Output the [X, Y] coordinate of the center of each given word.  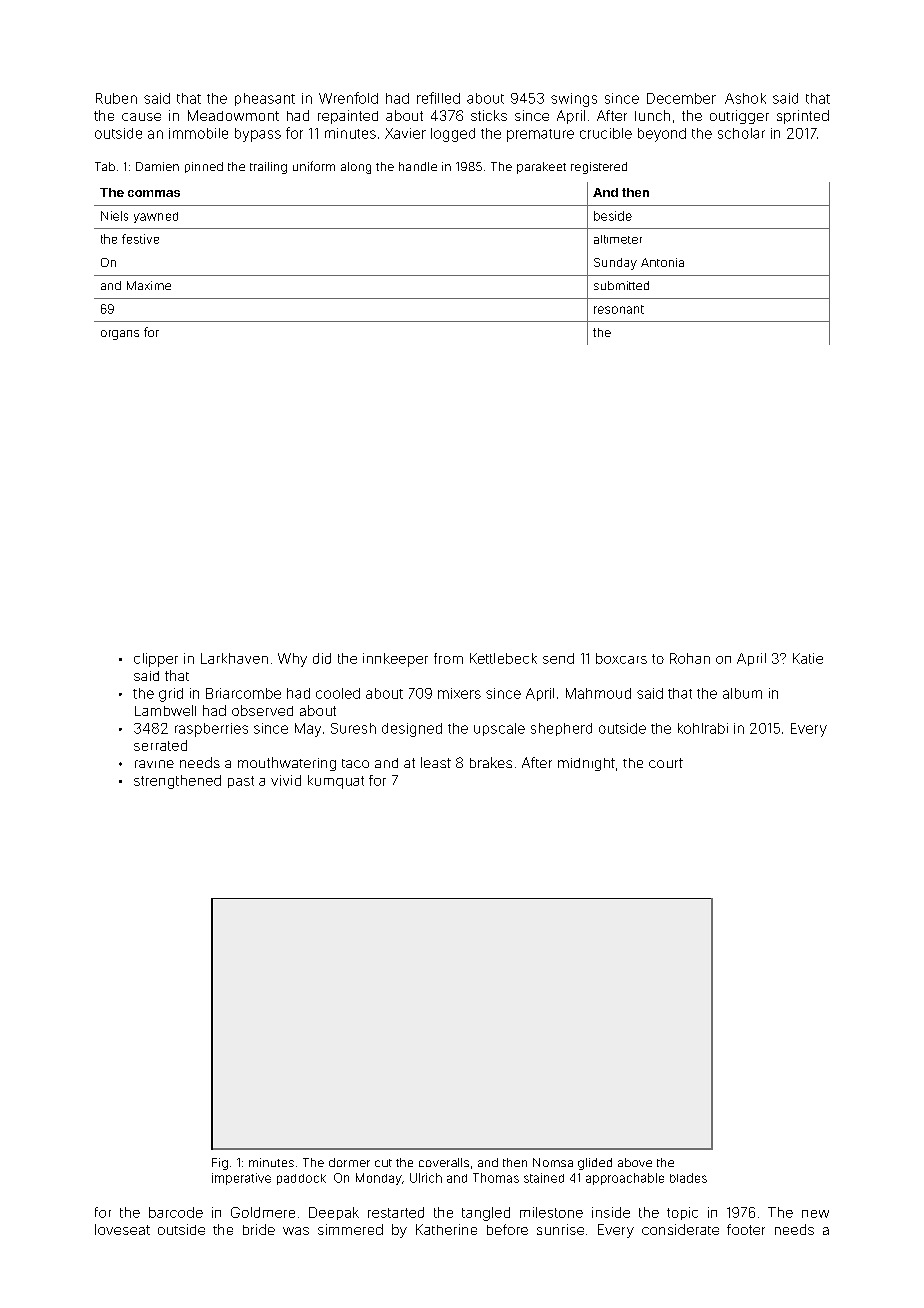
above [635, 1162]
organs [120, 335]
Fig [220, 1164]
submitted [621, 285]
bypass [258, 135]
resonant [619, 309]
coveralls [444, 1162]
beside [613, 216]
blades [688, 1178]
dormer [349, 1162]
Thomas [496, 1178]
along [356, 168]
